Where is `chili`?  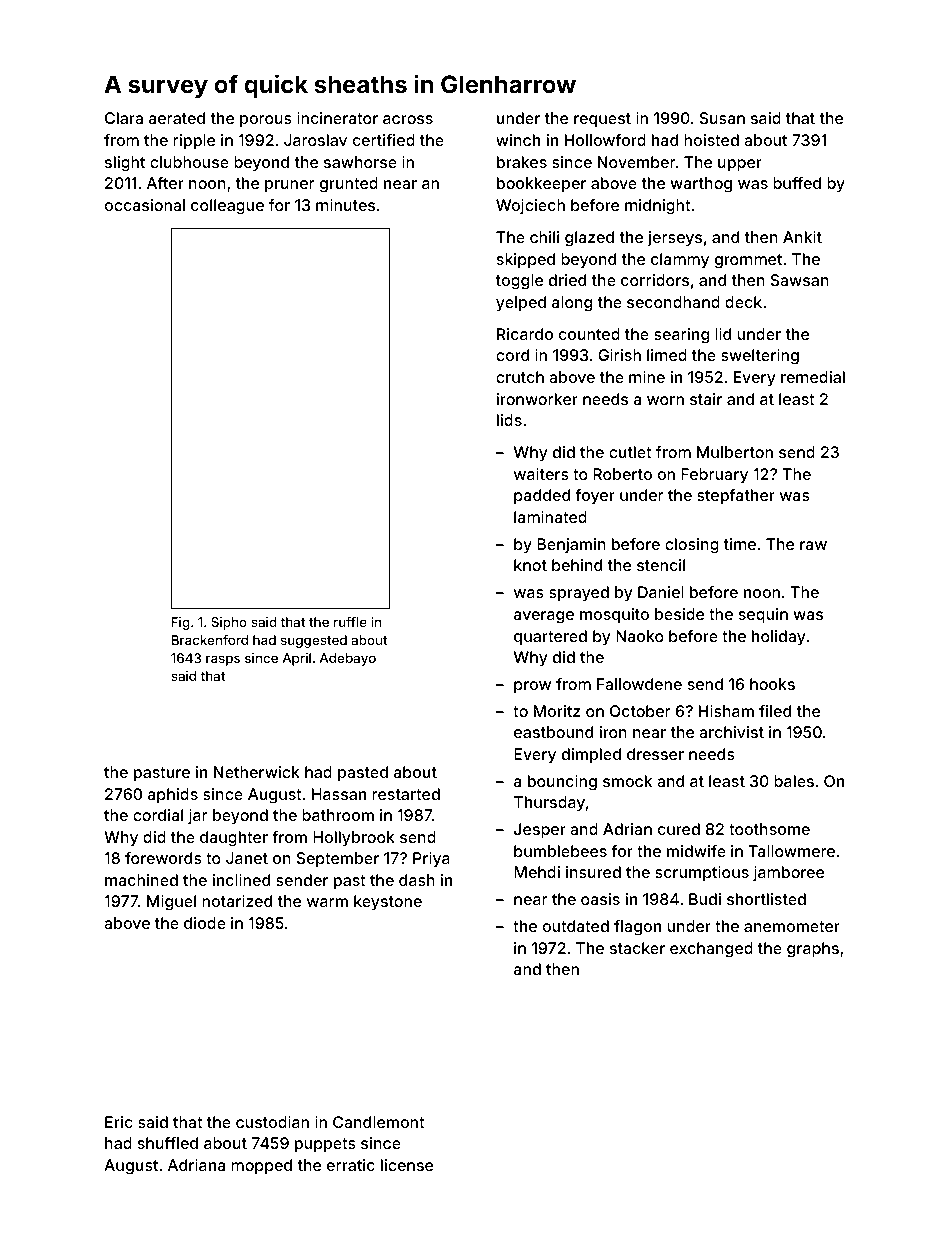
chili is located at coordinates (544, 237).
